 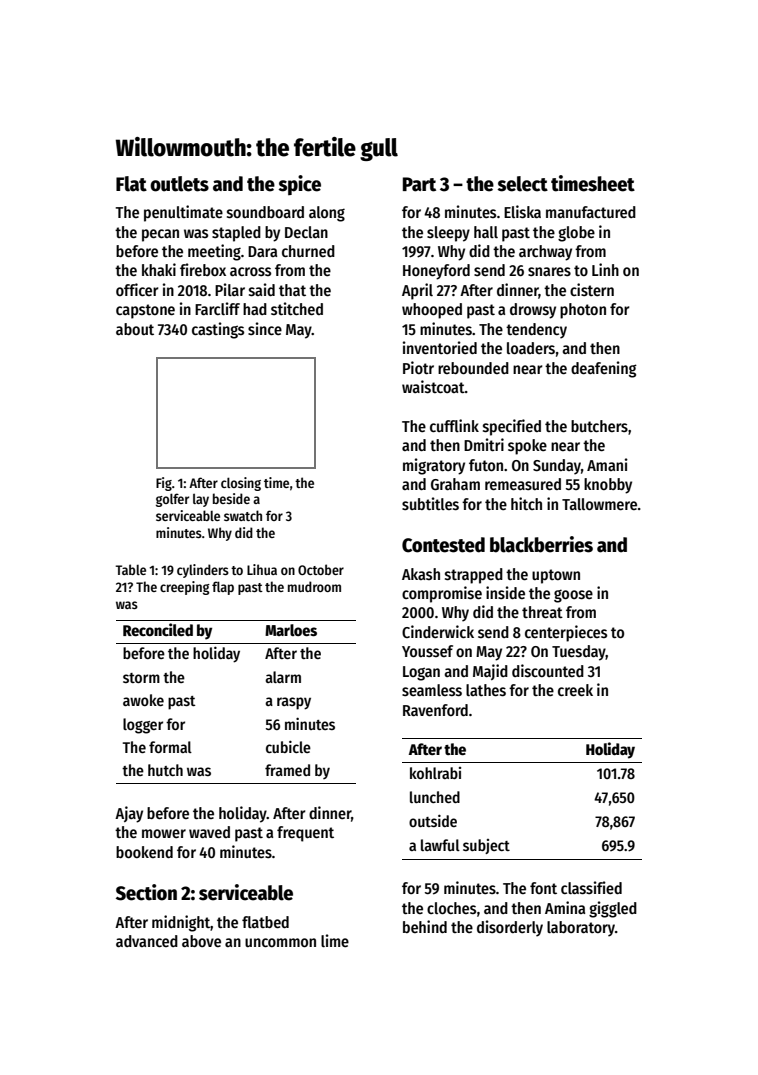 What do you see at coordinates (436, 272) in the document?
I see `Honeyford` at bounding box center [436, 272].
